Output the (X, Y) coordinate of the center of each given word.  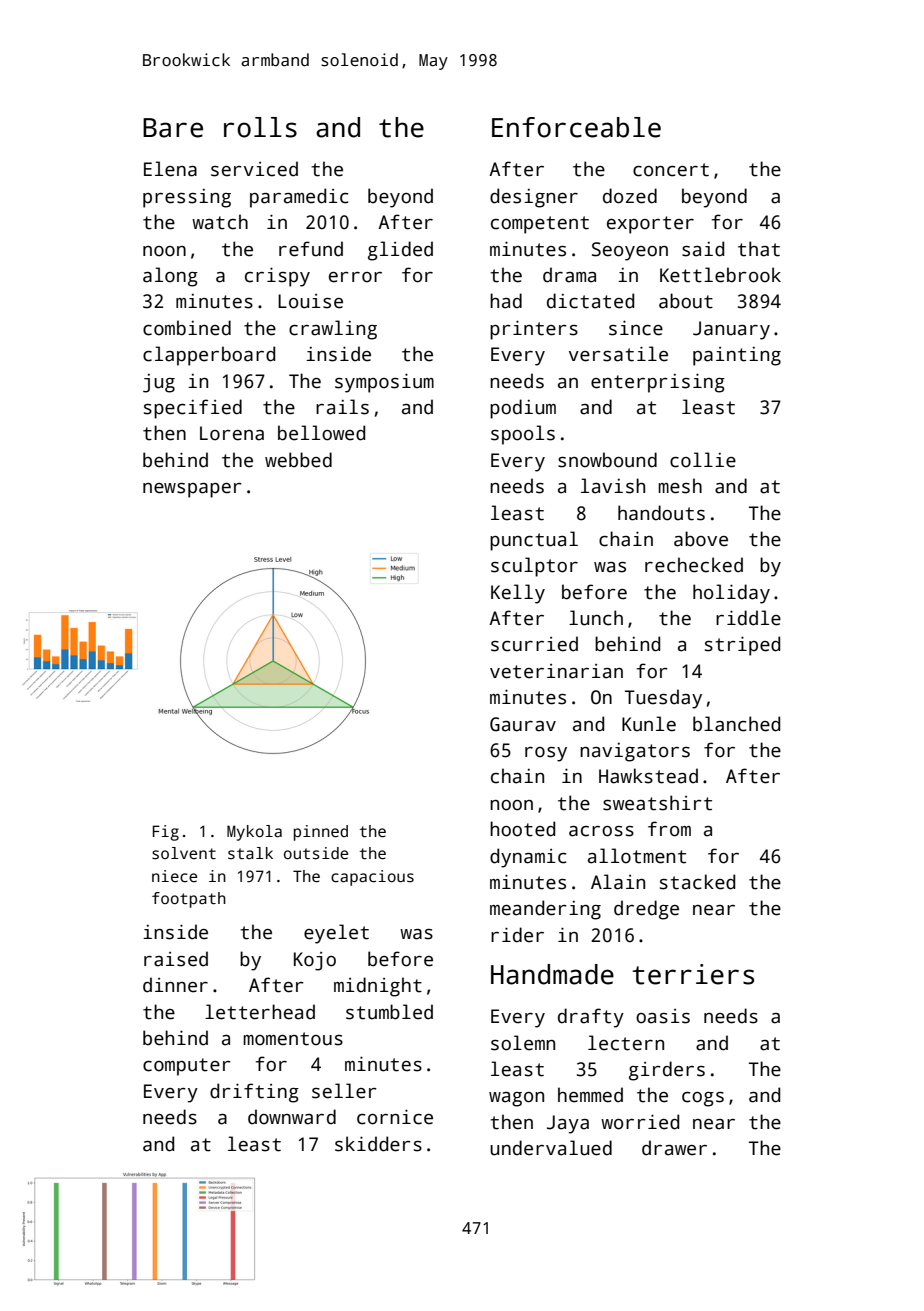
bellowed (321, 433)
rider (517, 935)
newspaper (192, 490)
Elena (170, 169)
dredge (646, 910)
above (701, 539)
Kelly (518, 594)
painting (737, 356)
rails (342, 407)
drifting (254, 1093)
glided (400, 251)
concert (671, 170)
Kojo (315, 961)
